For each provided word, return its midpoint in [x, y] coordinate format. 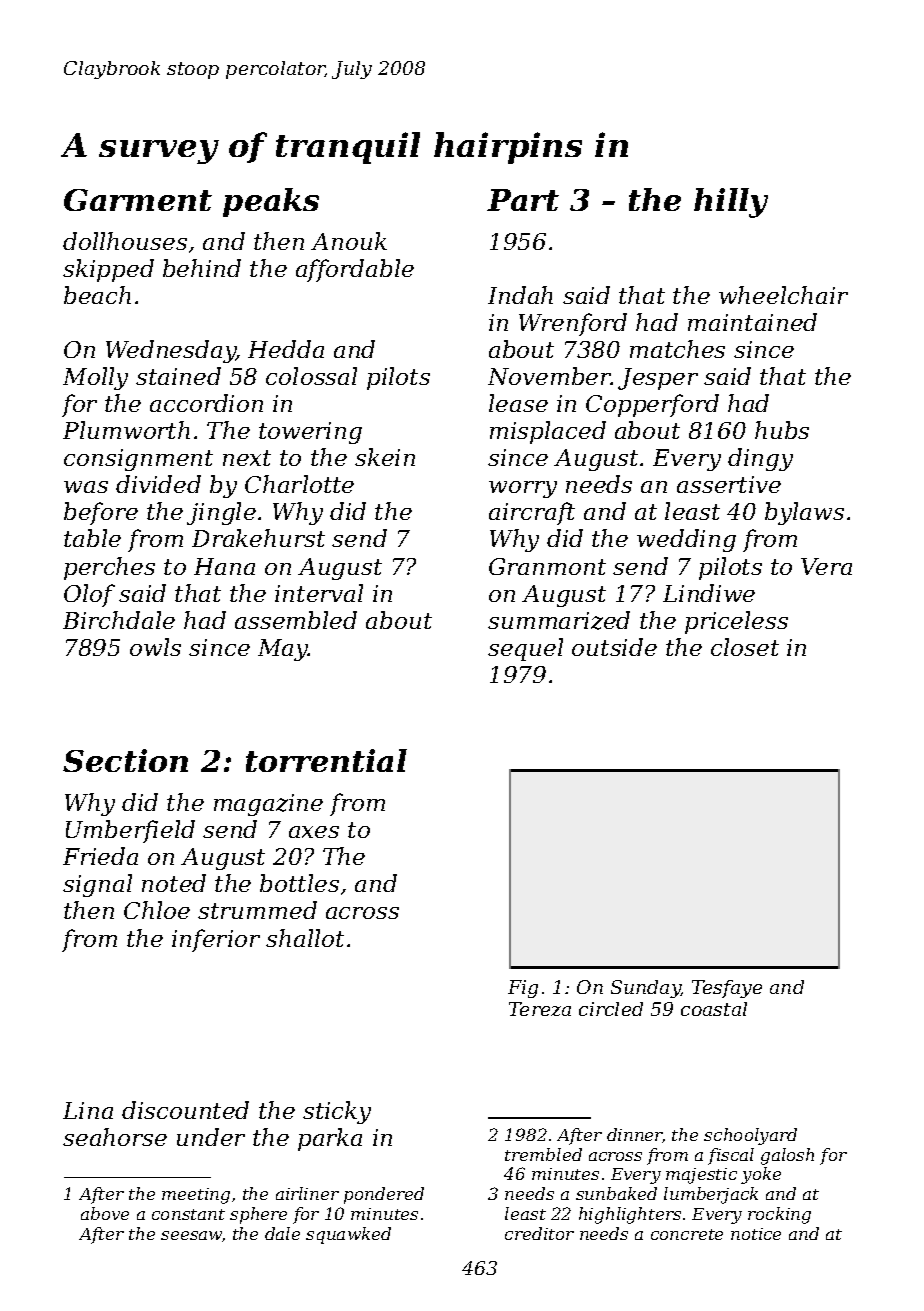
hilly [731, 203]
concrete [687, 1234]
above [105, 1213]
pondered [384, 1195]
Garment [138, 200]
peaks [271, 202]
